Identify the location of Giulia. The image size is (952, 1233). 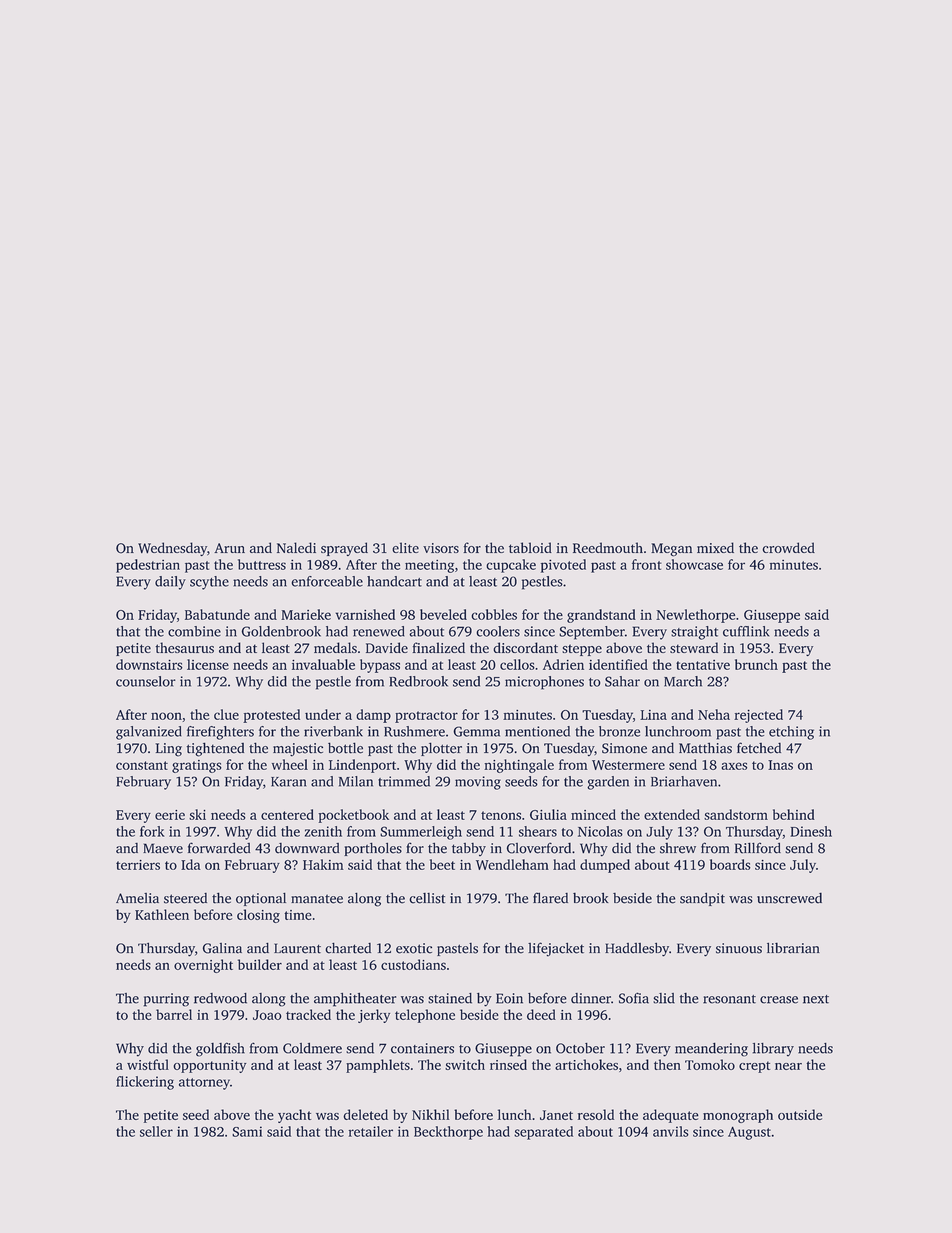
(548, 814).
